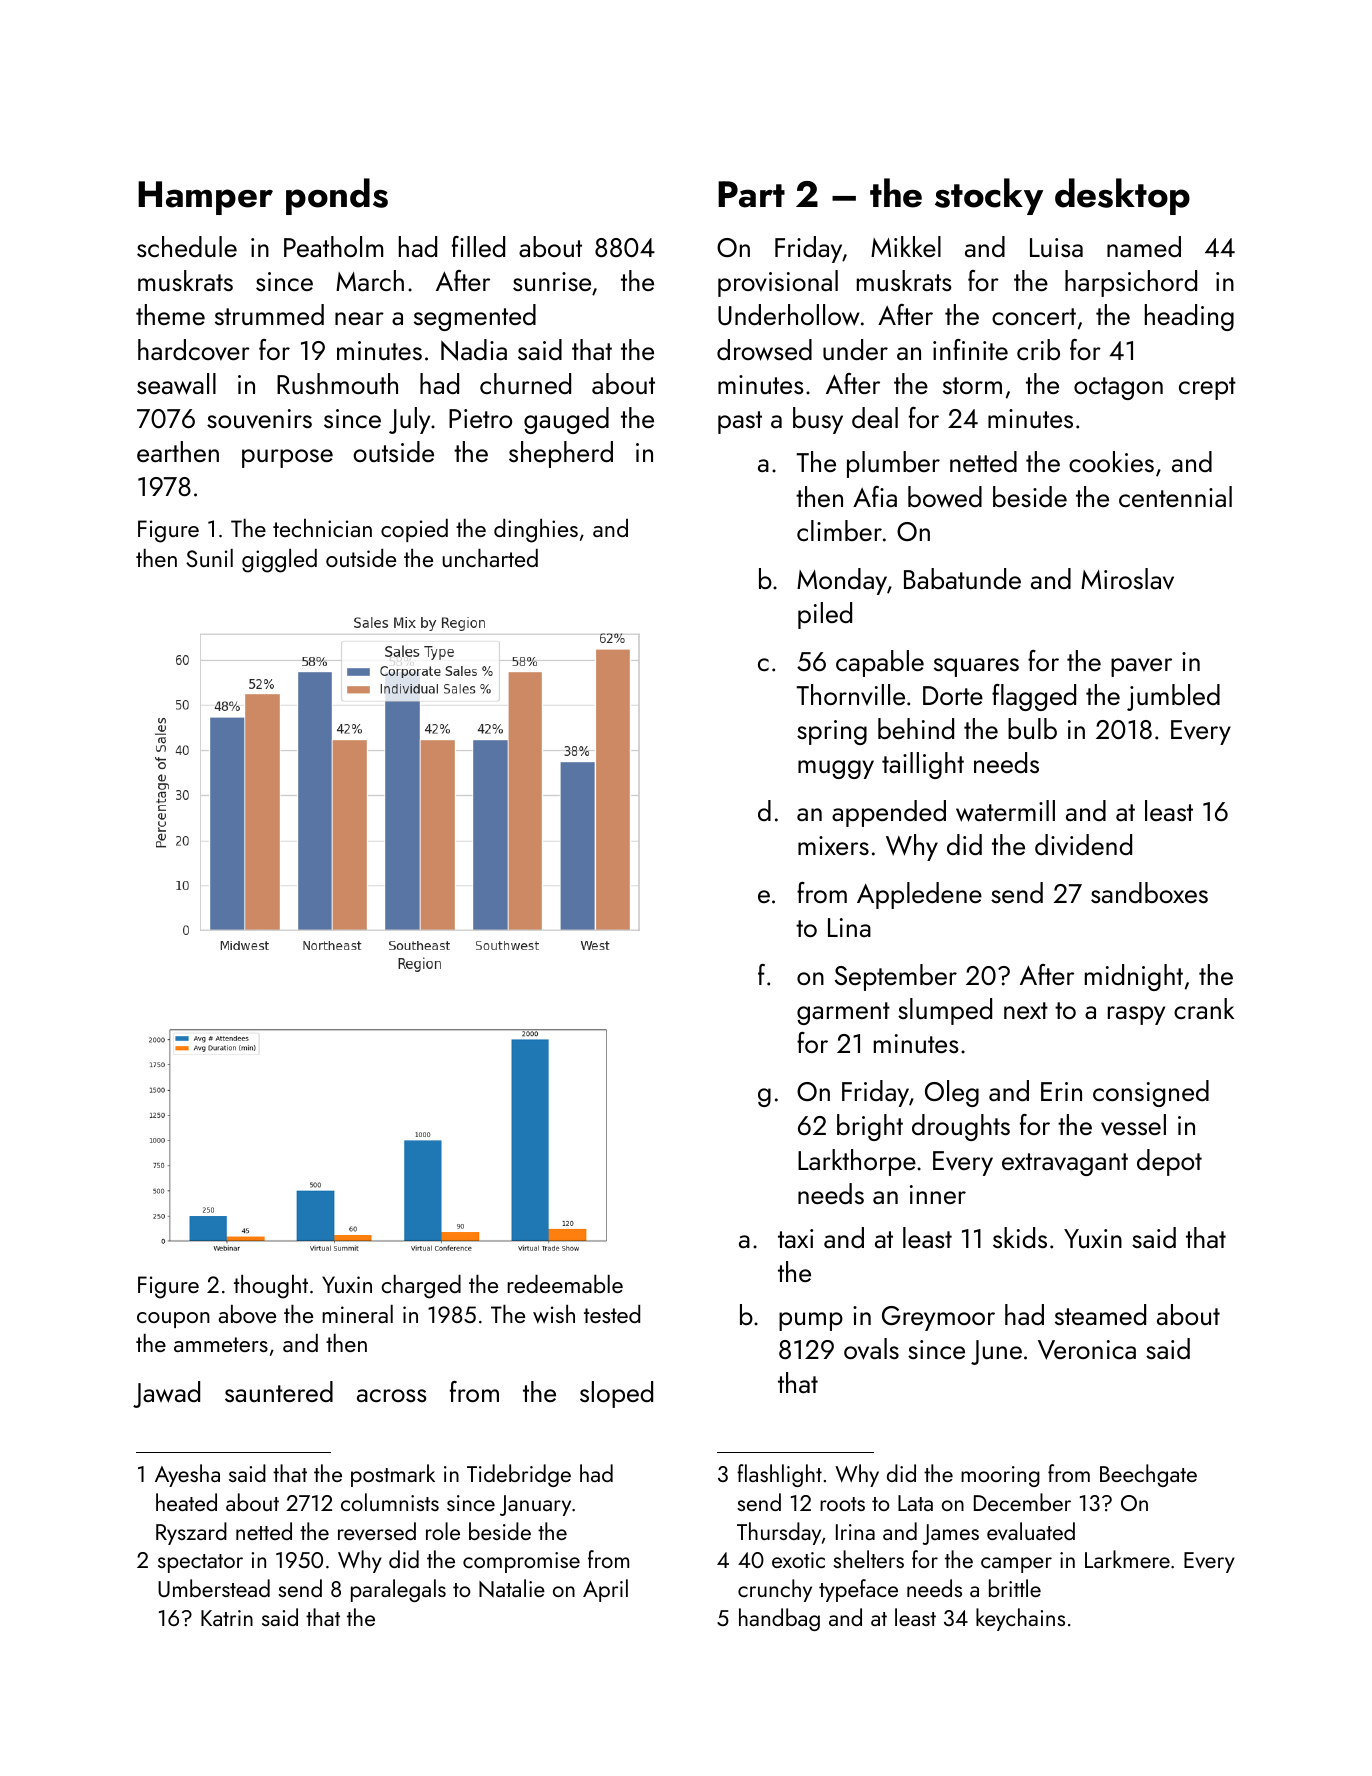 The height and width of the screenshot is (1776, 1372). What do you see at coordinates (279, 560) in the screenshot?
I see `giggled` at bounding box center [279, 560].
